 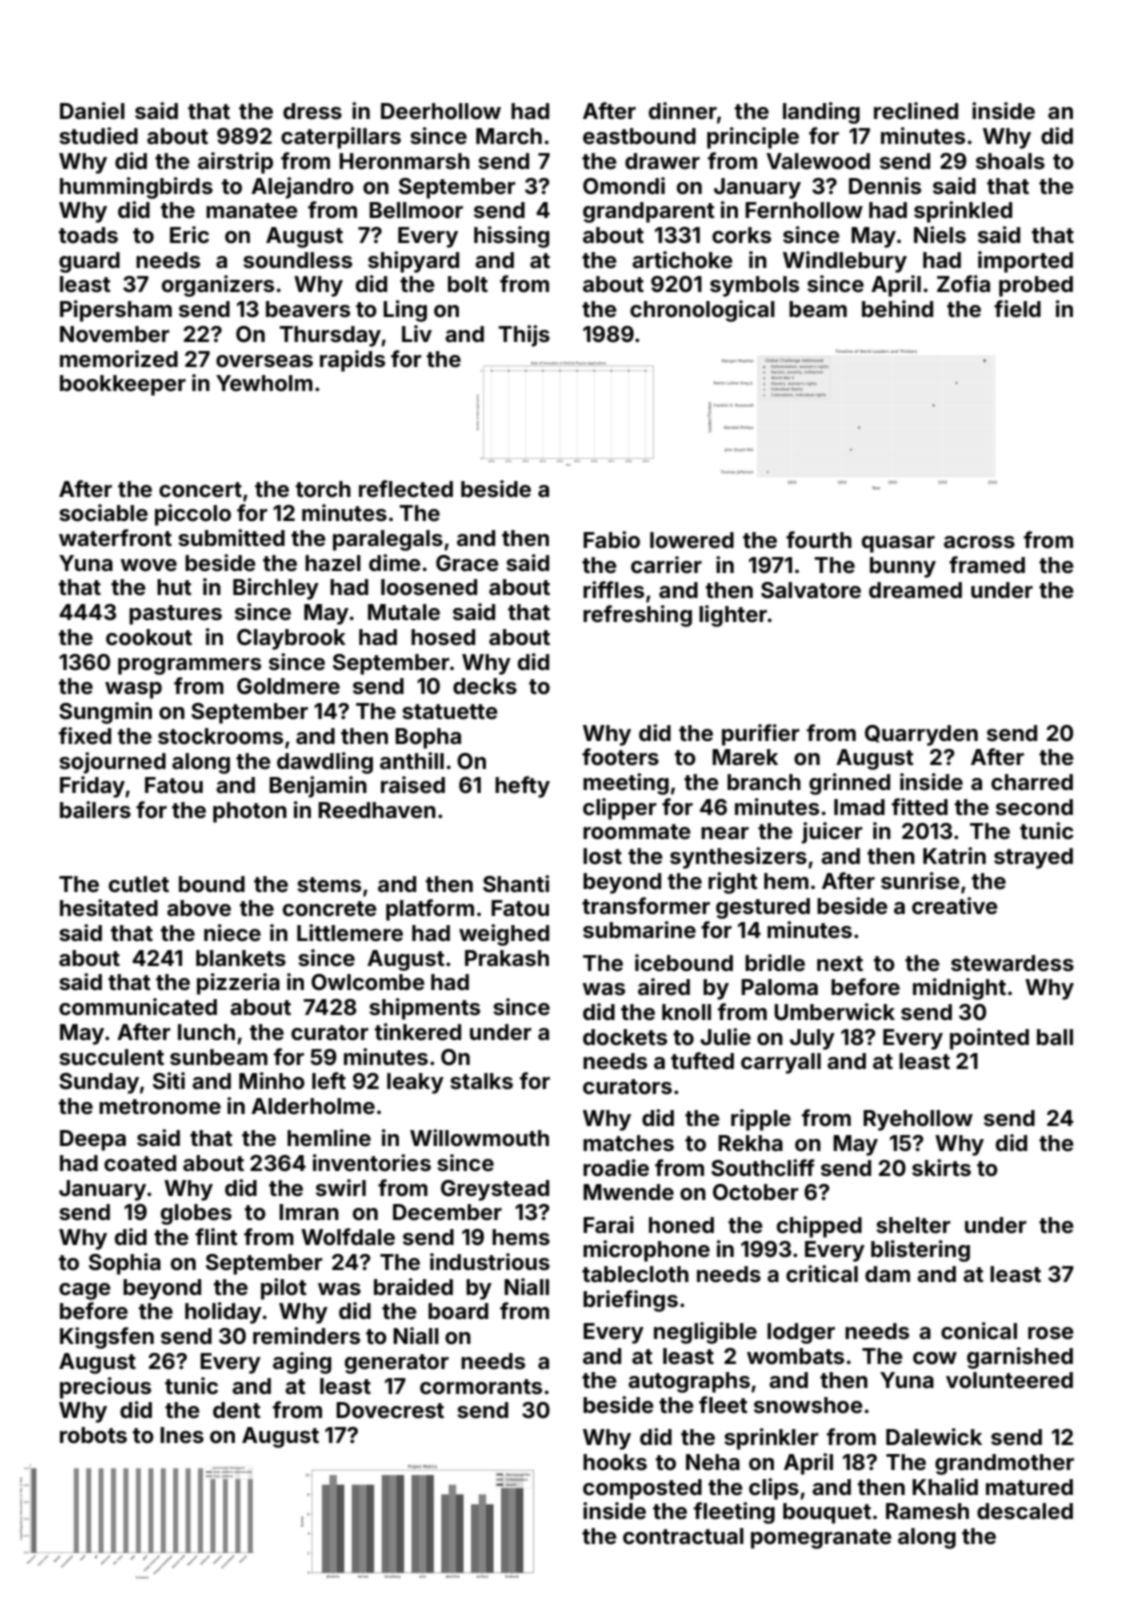 What do you see at coordinates (481, 1081) in the page?
I see `stalks` at bounding box center [481, 1081].
